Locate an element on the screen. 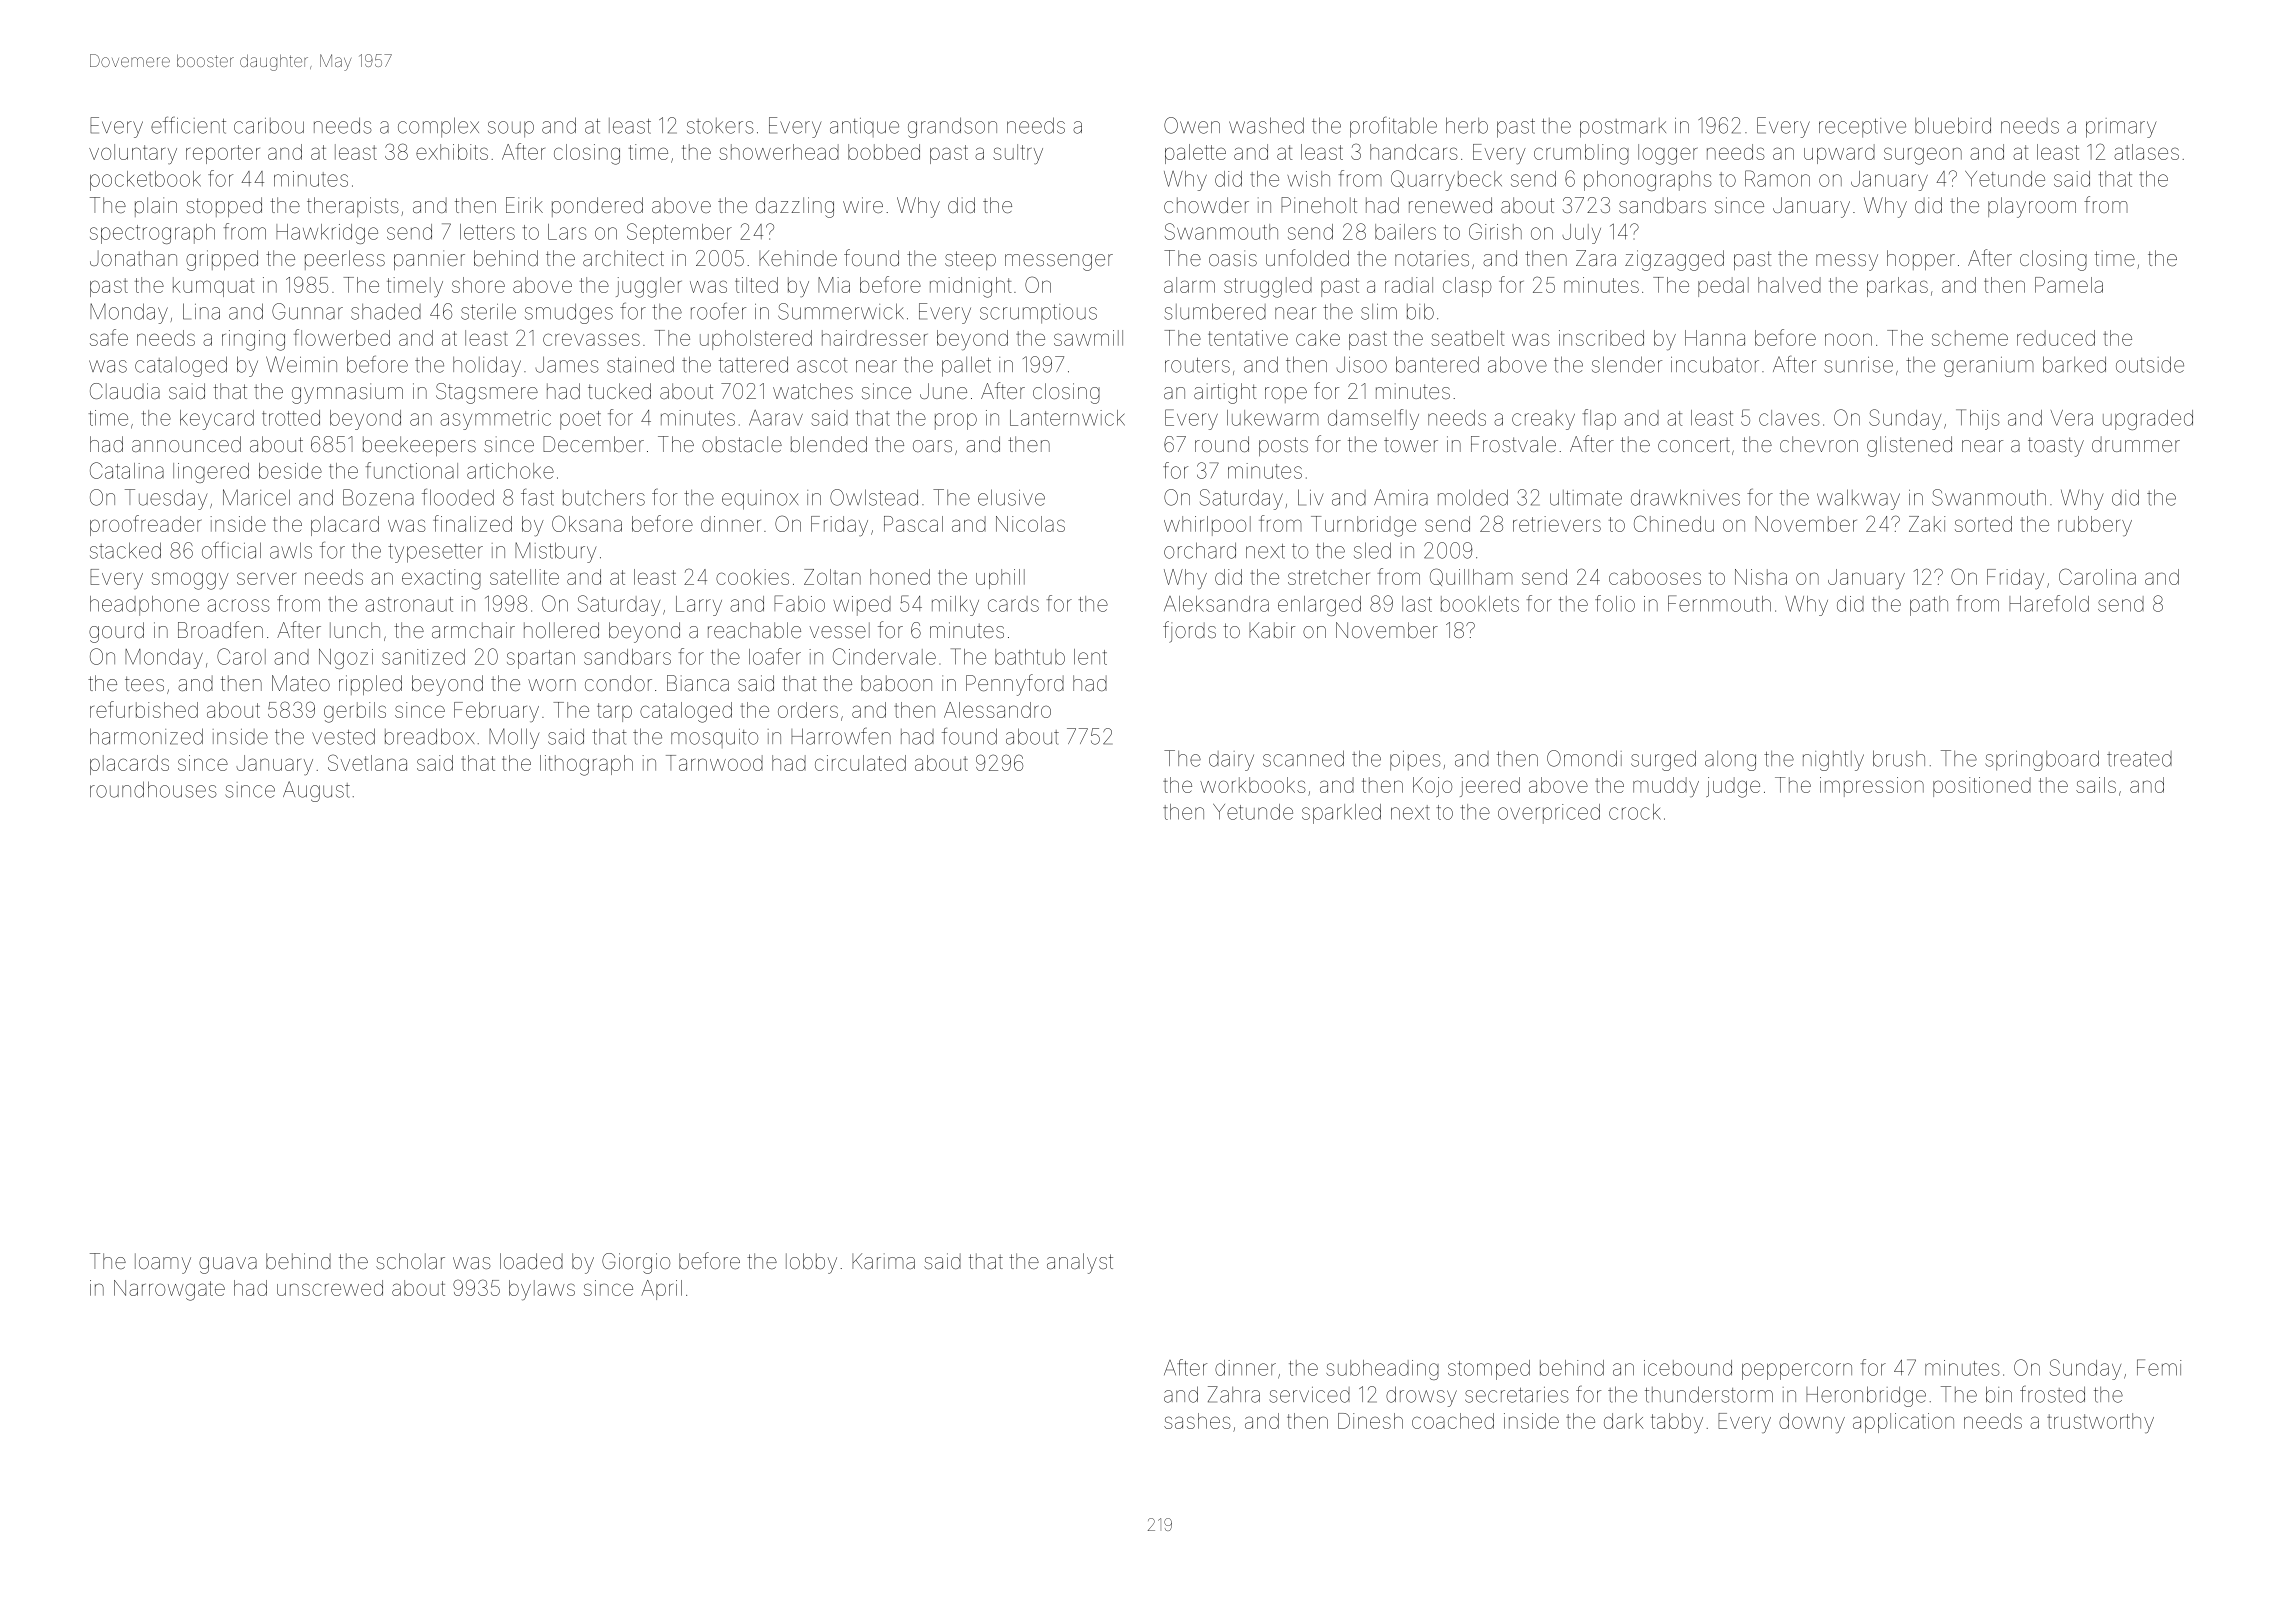 This screenshot has width=2292, height=1620. whirlpool is located at coordinates (1207, 526).
